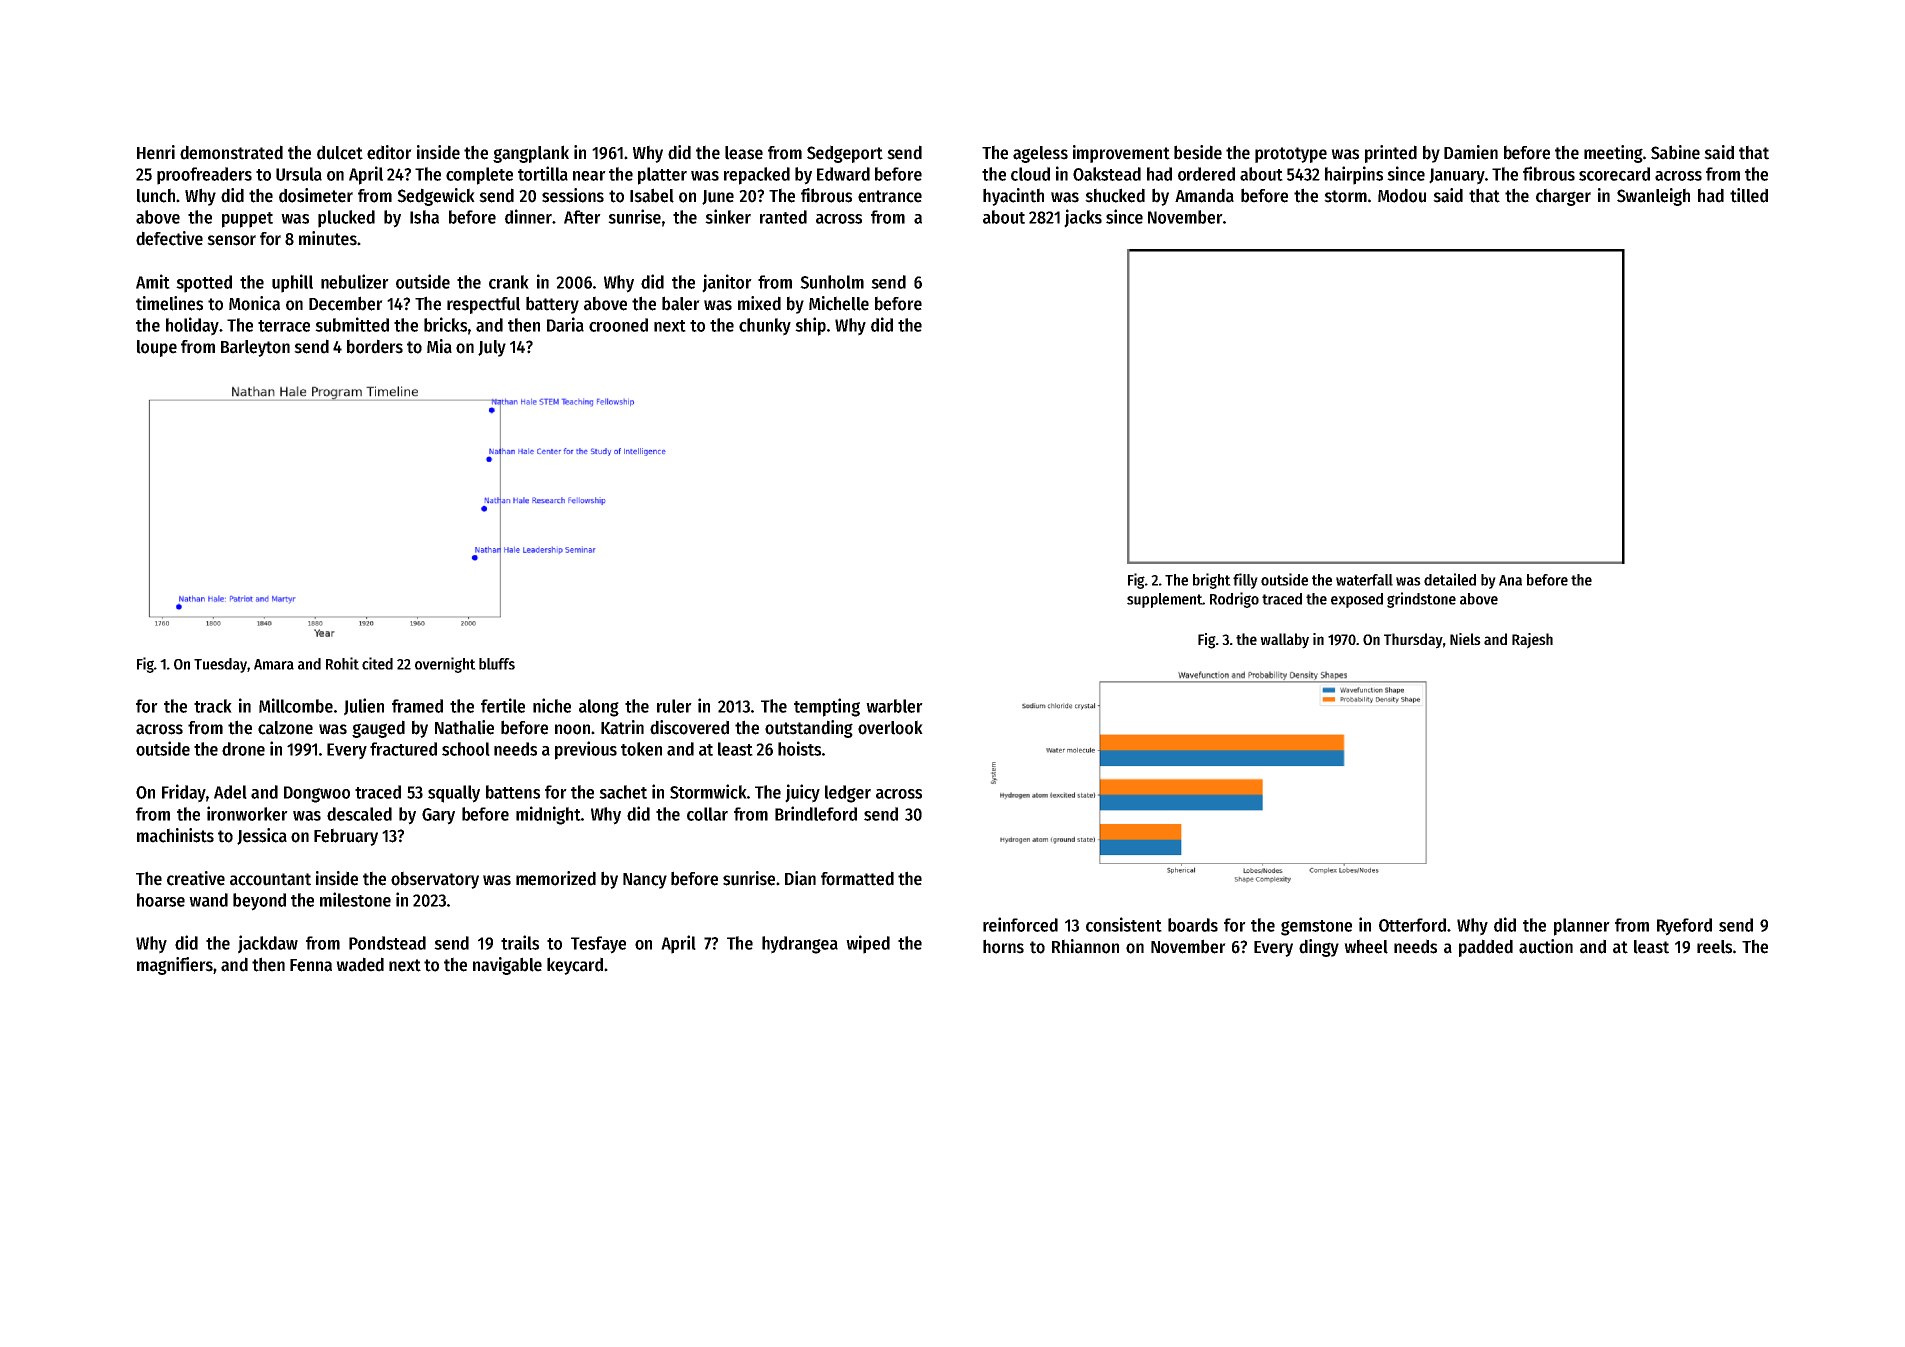 The height and width of the document is (1347, 1905). I want to click on Damien, so click(1471, 152).
